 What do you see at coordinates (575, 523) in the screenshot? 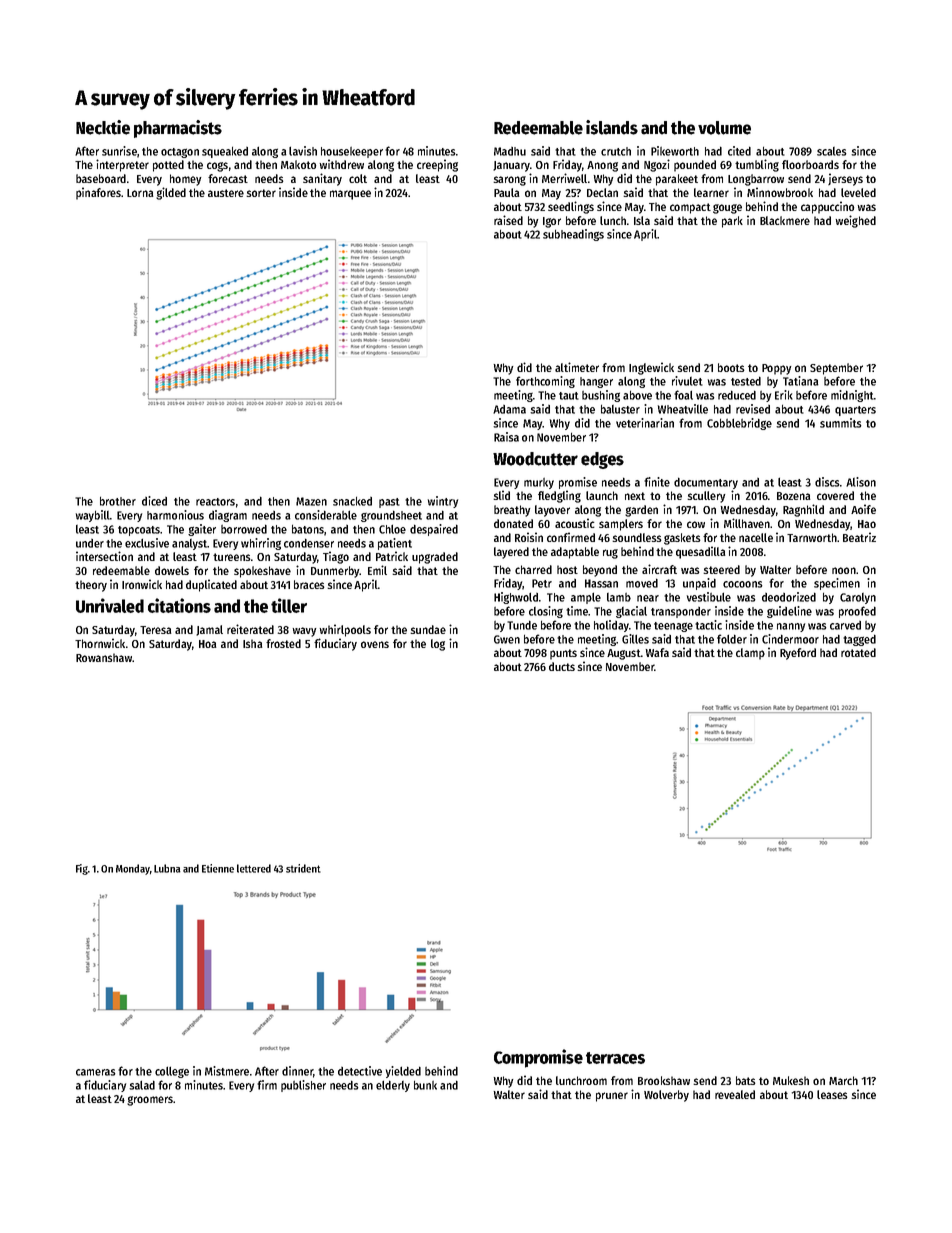
I see `acoustic` at bounding box center [575, 523].
